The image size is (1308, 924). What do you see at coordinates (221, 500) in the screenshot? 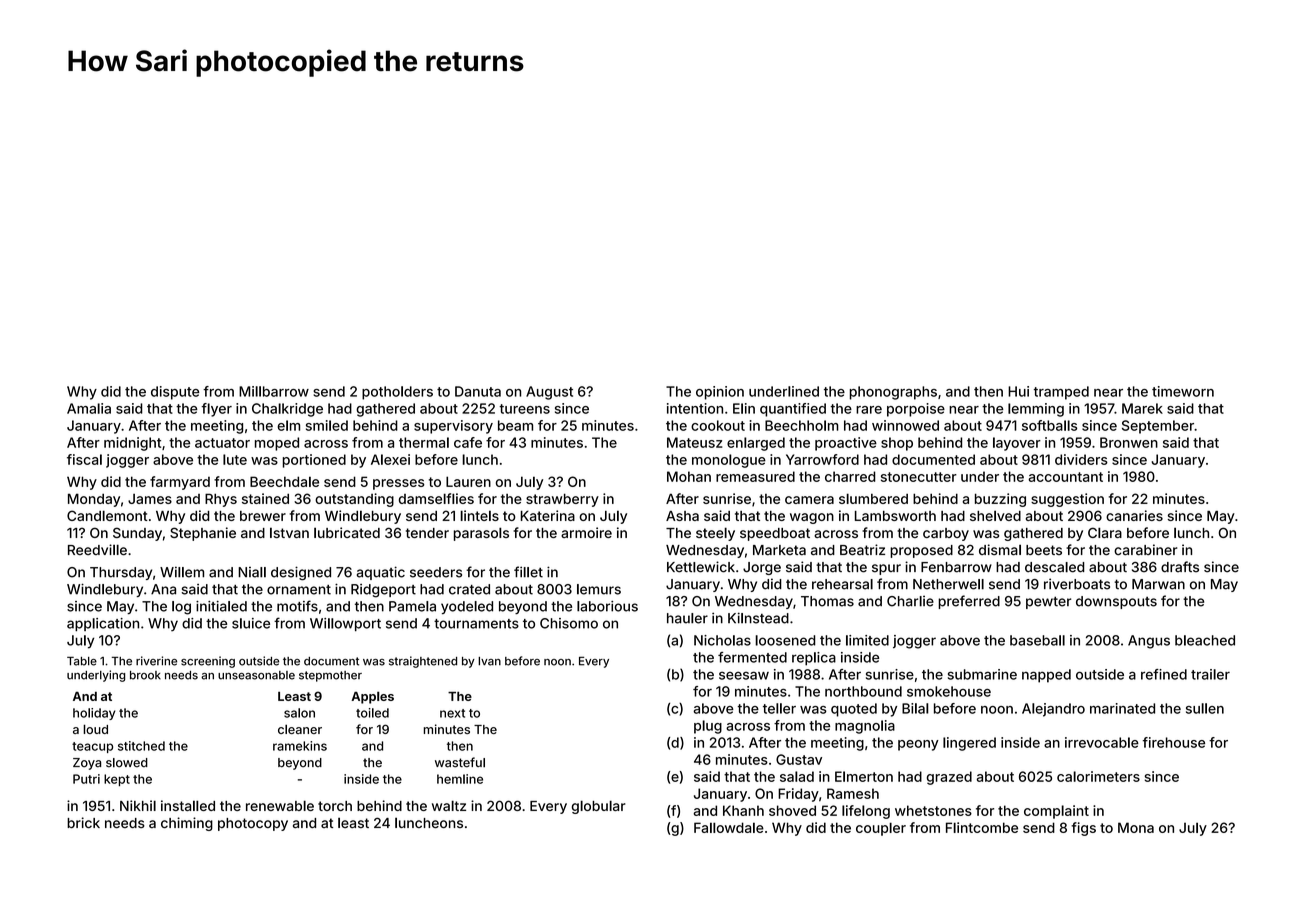
I see `Rhys` at bounding box center [221, 500].
